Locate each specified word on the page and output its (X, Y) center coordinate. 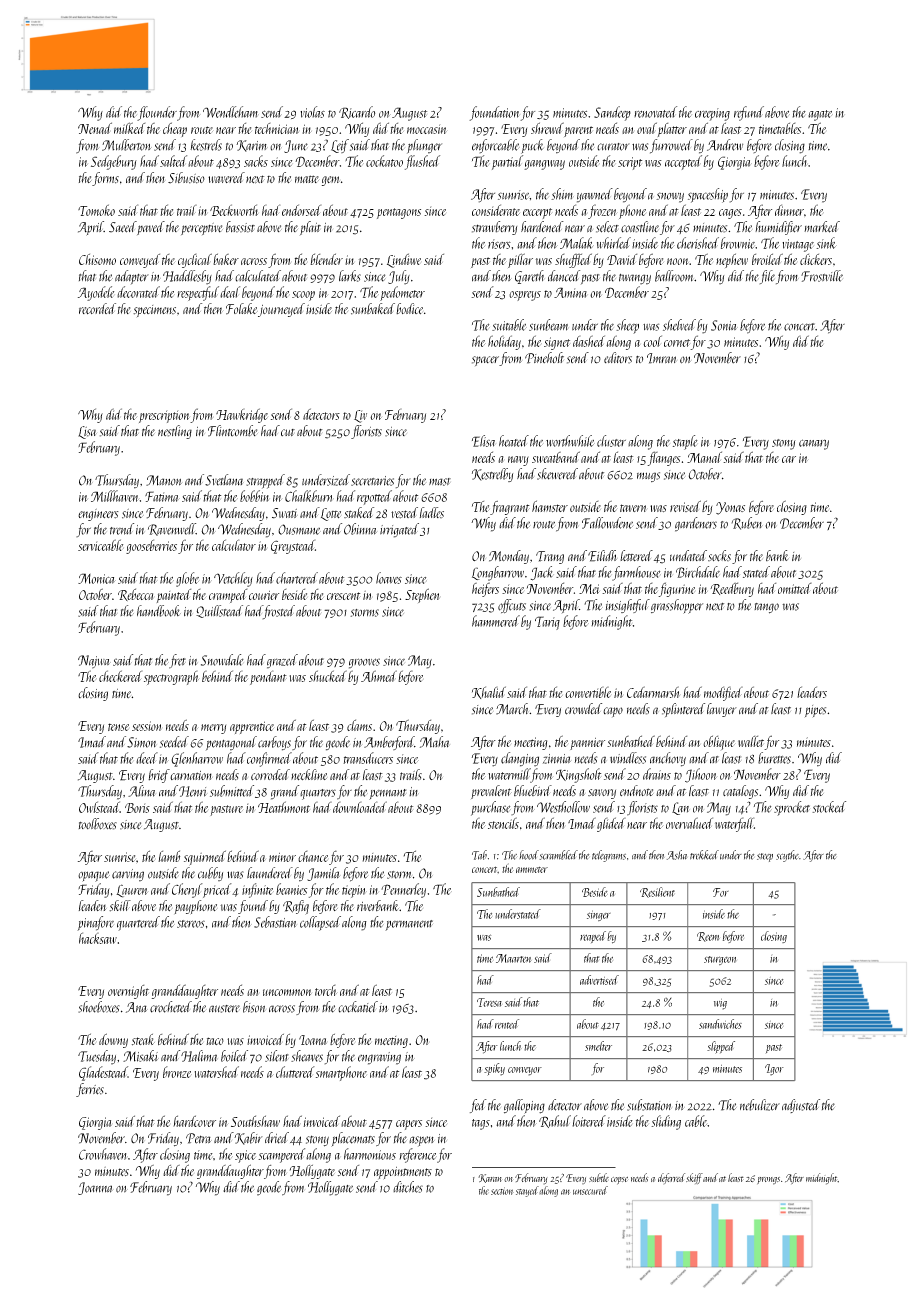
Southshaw (255, 1121)
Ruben (747, 523)
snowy (670, 197)
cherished (698, 243)
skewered (557, 474)
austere (224, 1009)
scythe (787, 856)
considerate (496, 210)
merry (213, 729)
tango (766, 608)
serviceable (101, 545)
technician (277, 128)
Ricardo (357, 112)
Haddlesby (187, 277)
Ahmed (379, 676)
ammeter (532, 870)
